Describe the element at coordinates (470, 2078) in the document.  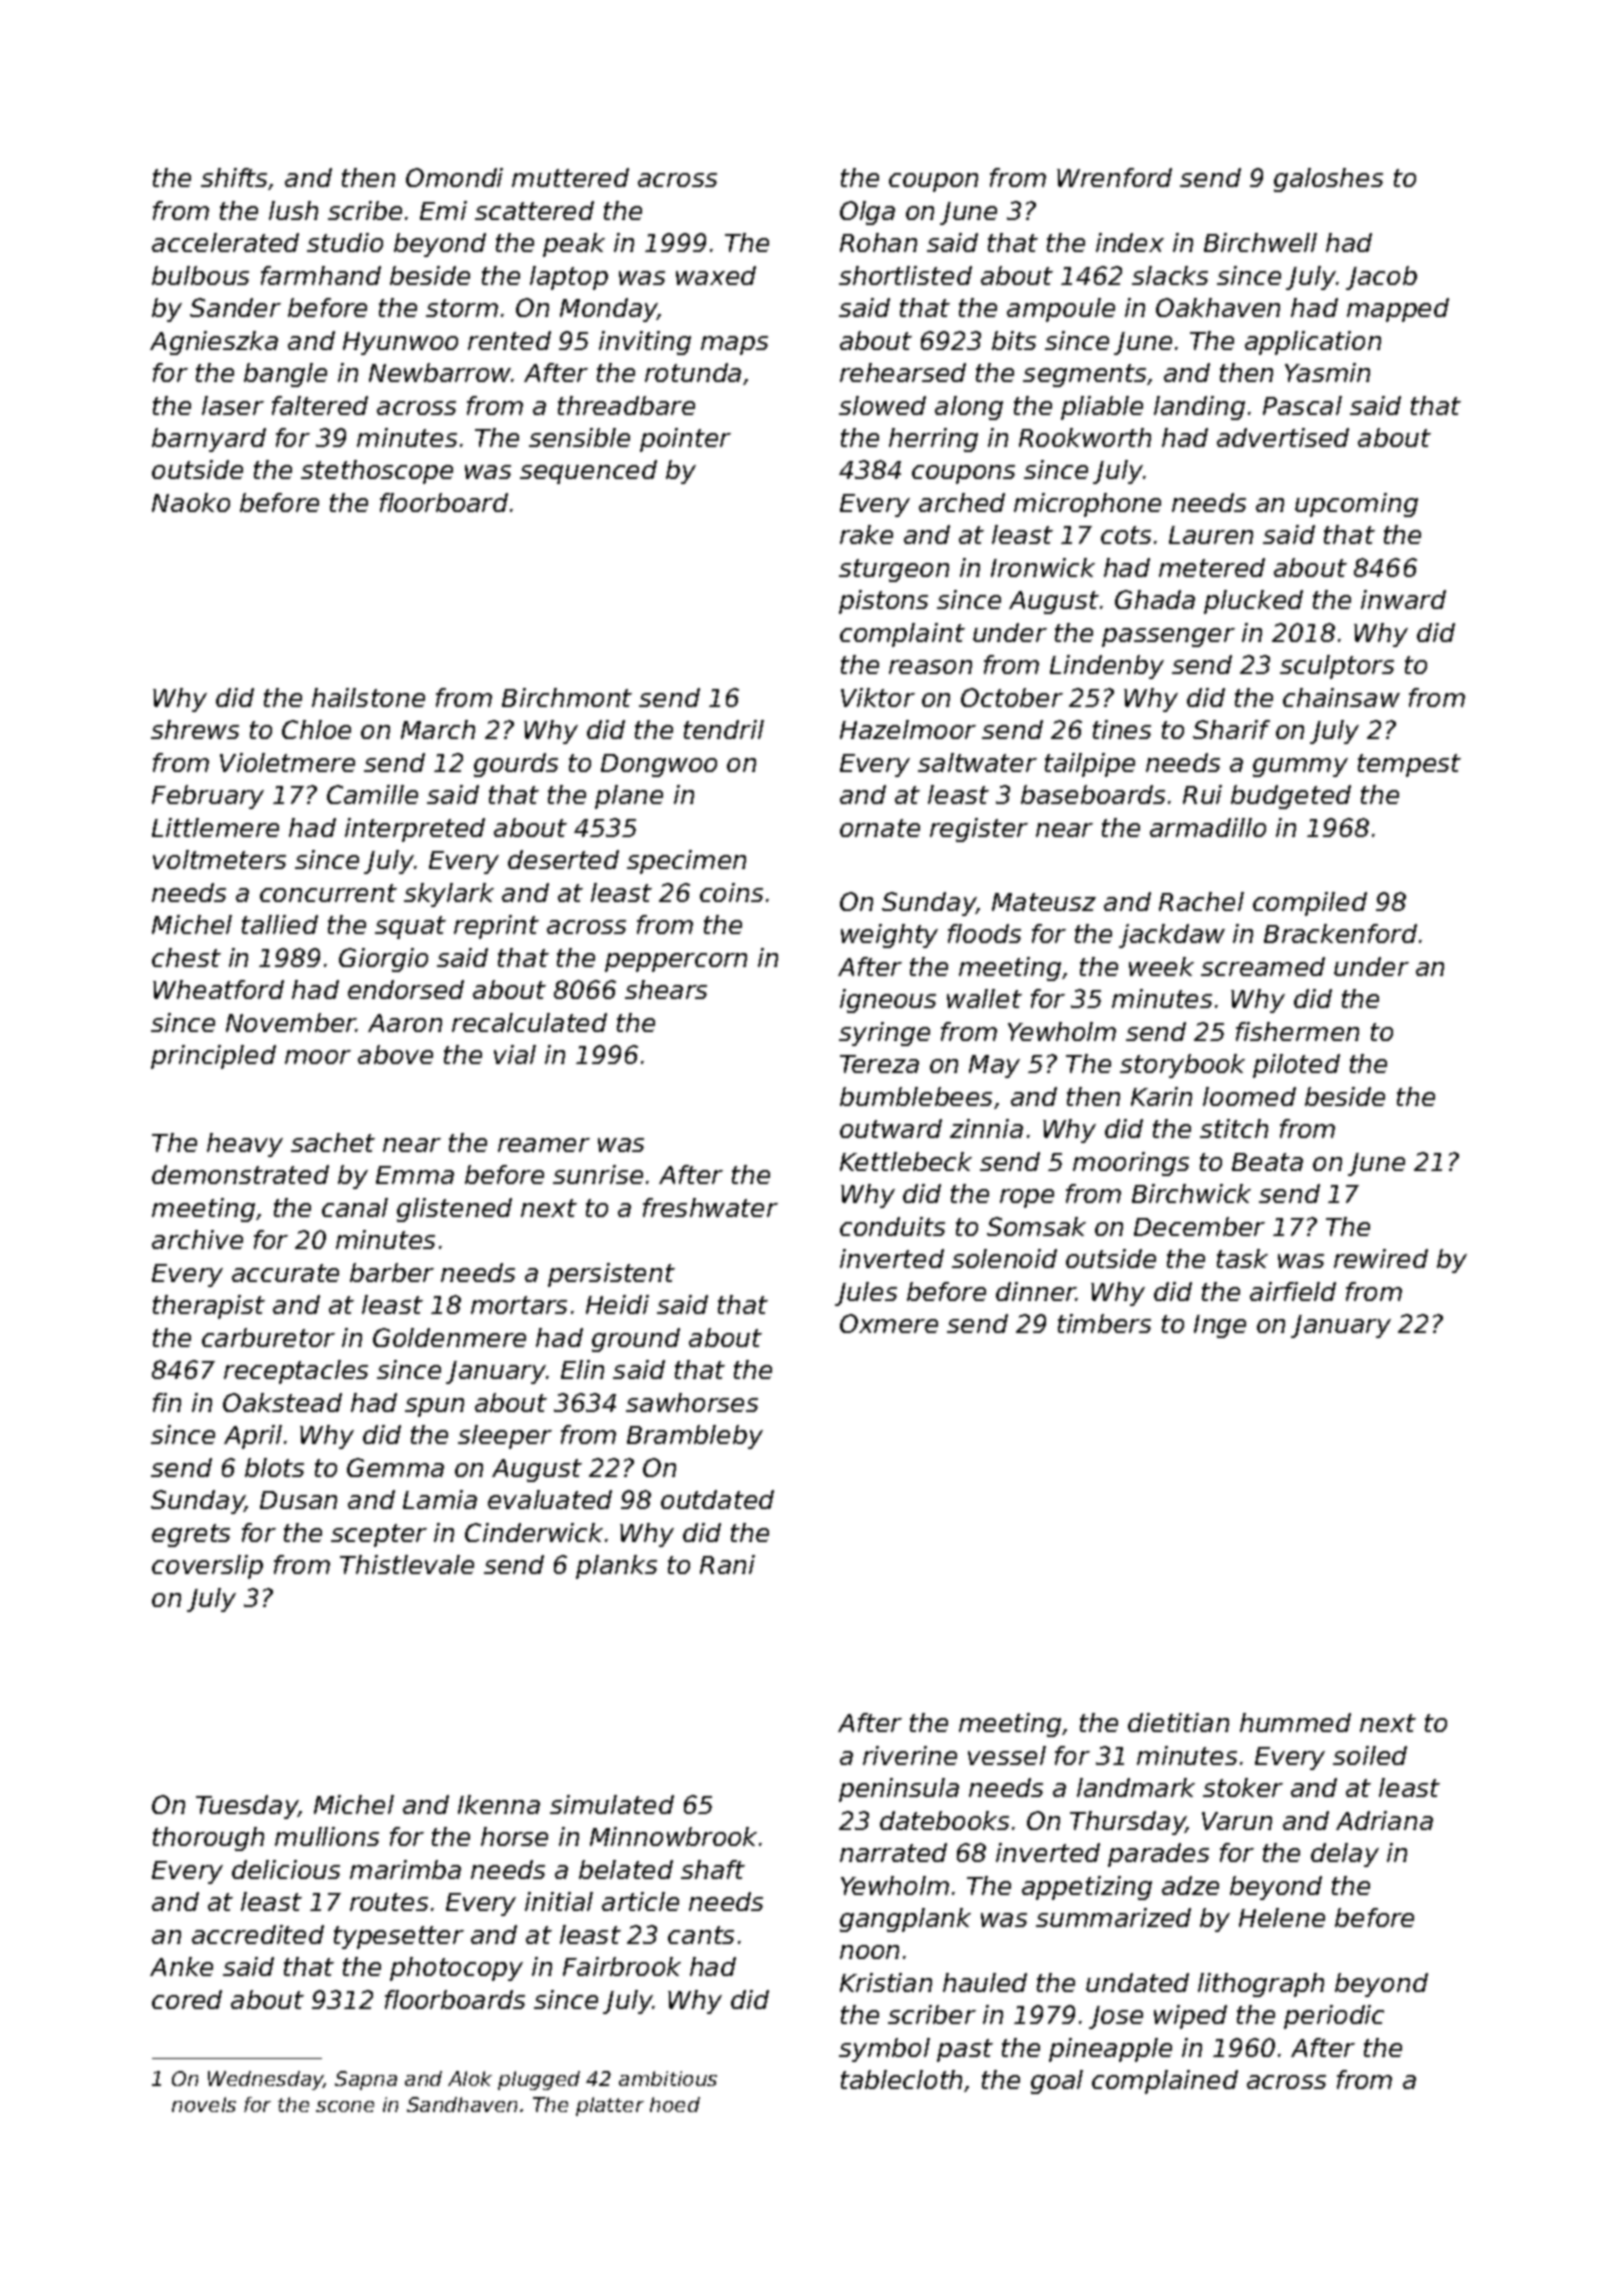
I see `Alok` at that location.
